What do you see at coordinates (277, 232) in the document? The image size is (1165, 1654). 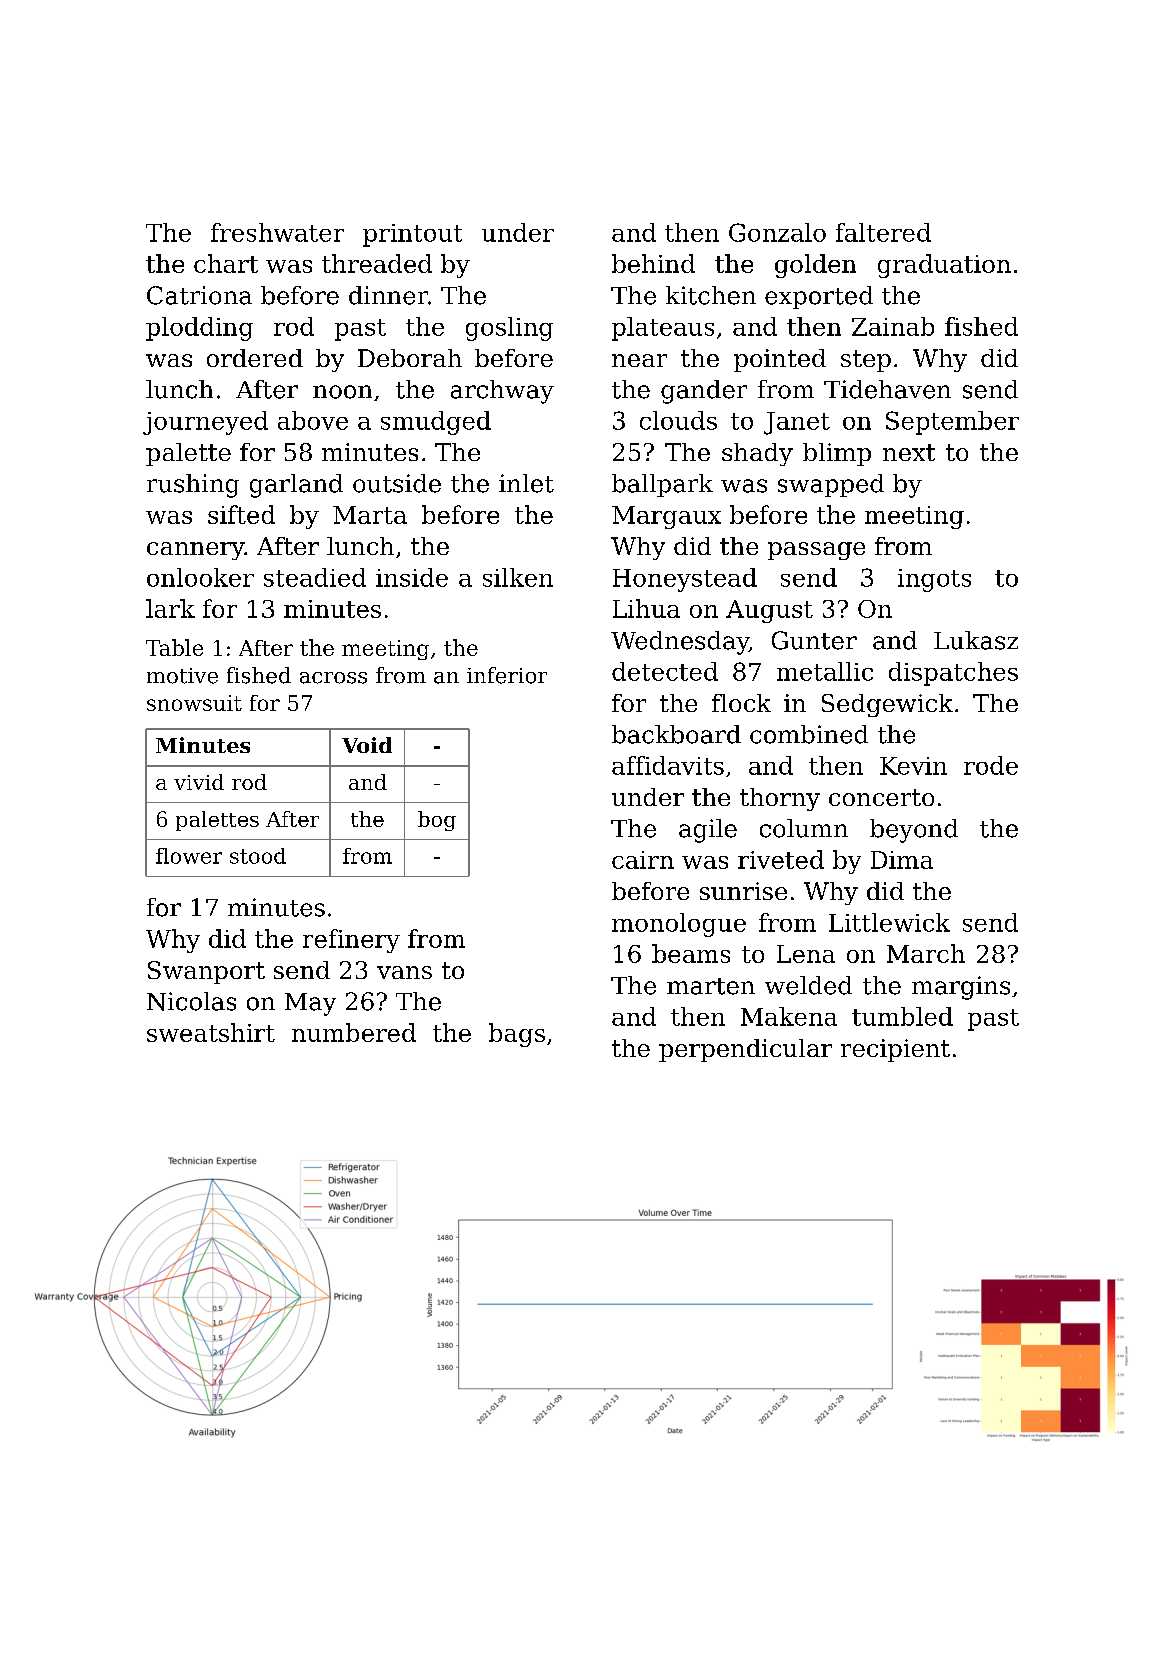 I see `freshwater` at bounding box center [277, 232].
